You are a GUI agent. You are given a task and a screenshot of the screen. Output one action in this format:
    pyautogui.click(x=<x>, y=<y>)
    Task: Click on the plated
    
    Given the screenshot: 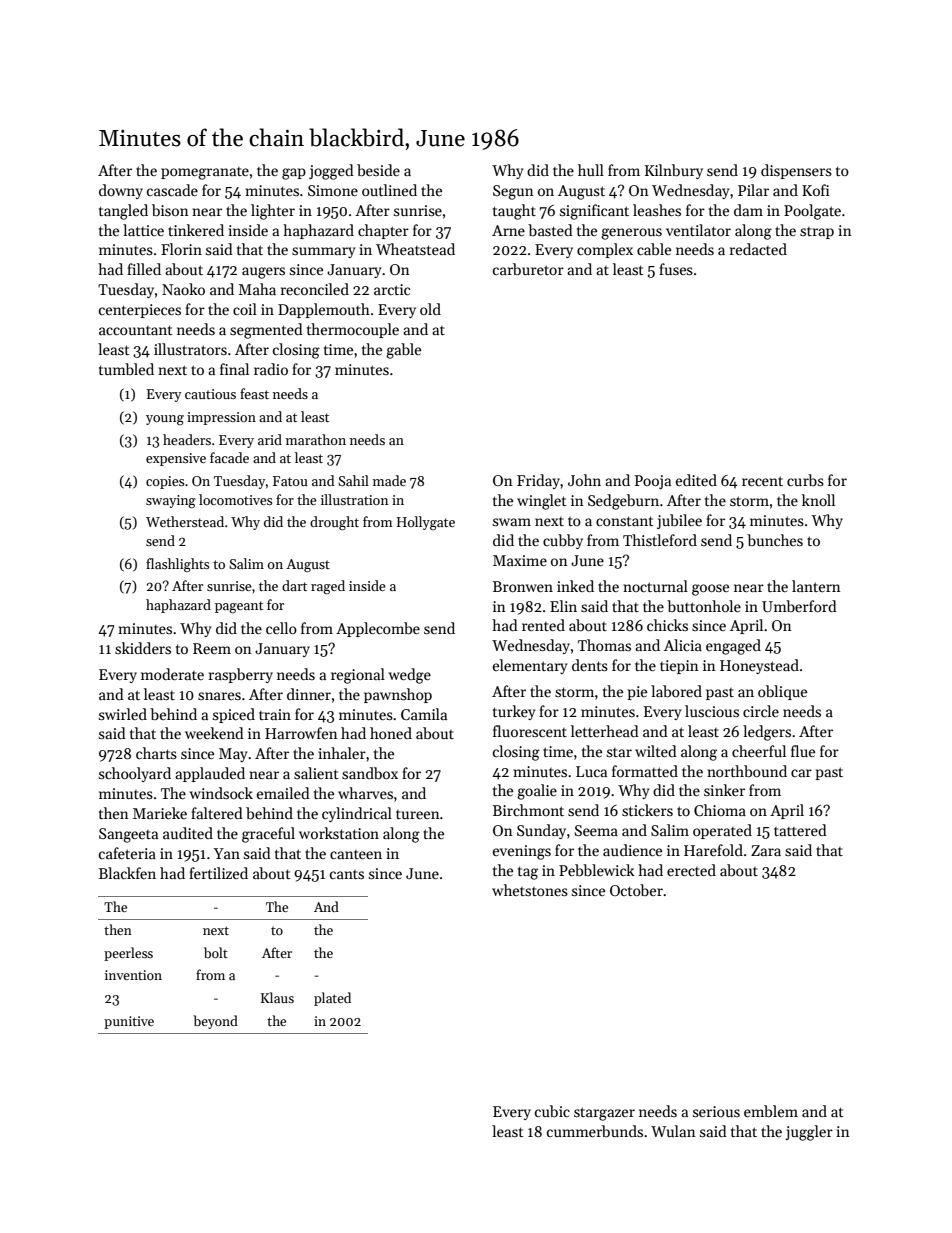 What is the action you would take?
    pyautogui.click(x=332, y=999)
